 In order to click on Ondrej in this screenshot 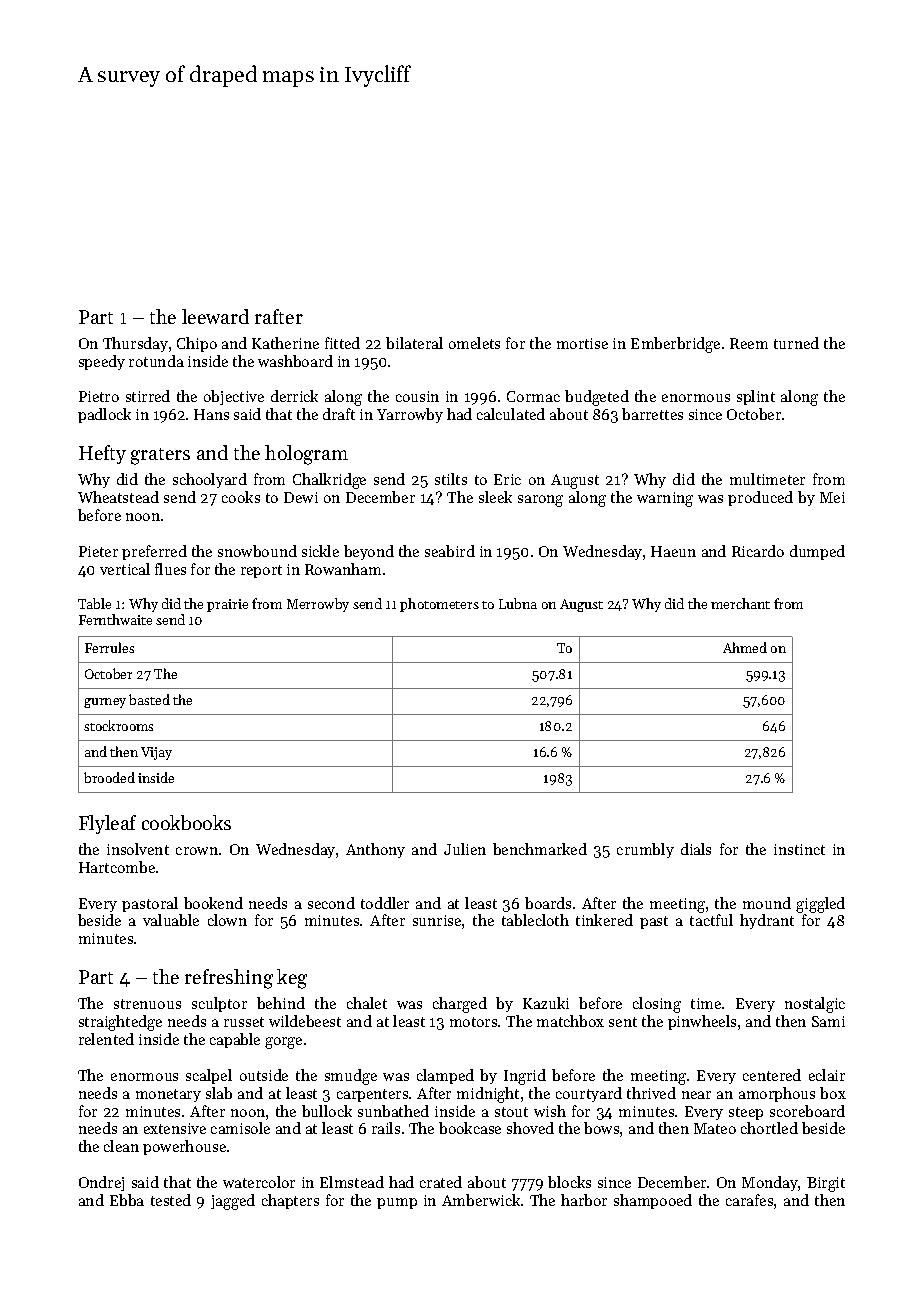, I will do `click(101, 1183)`.
